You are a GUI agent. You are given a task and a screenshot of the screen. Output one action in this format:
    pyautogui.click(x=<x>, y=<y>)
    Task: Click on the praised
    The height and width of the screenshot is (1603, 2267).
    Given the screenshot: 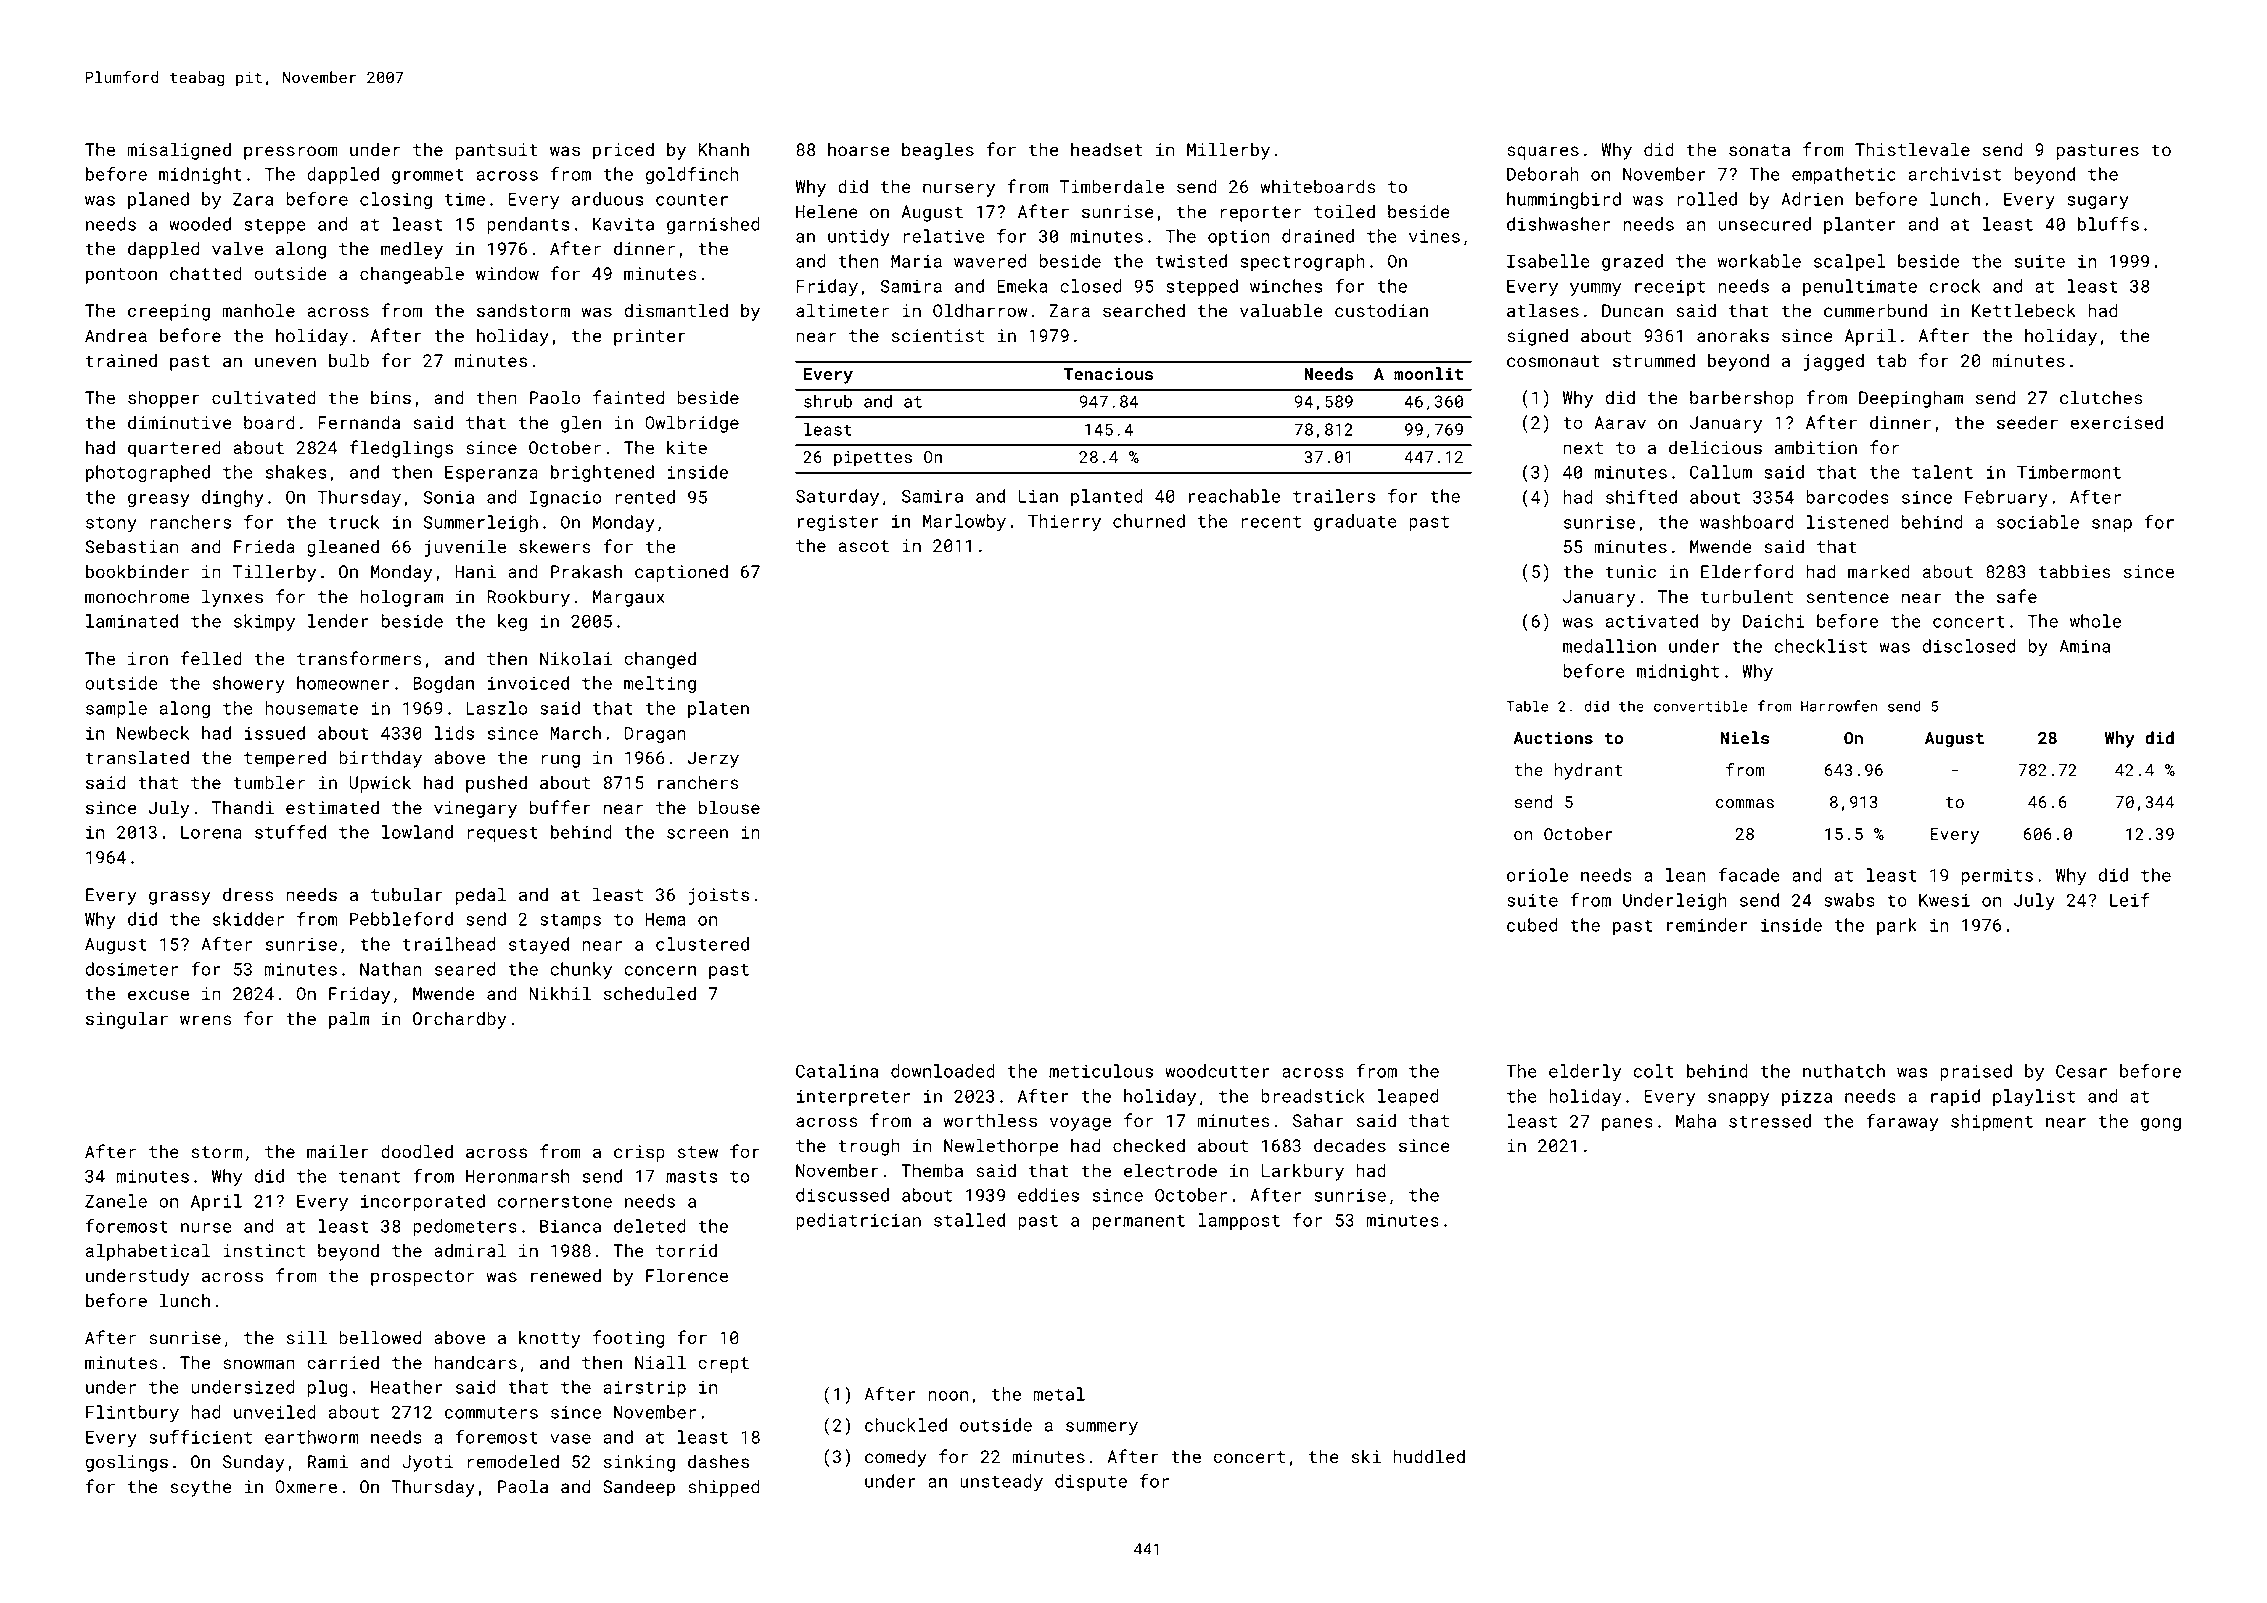 What is the action you would take?
    pyautogui.click(x=1976, y=1072)
